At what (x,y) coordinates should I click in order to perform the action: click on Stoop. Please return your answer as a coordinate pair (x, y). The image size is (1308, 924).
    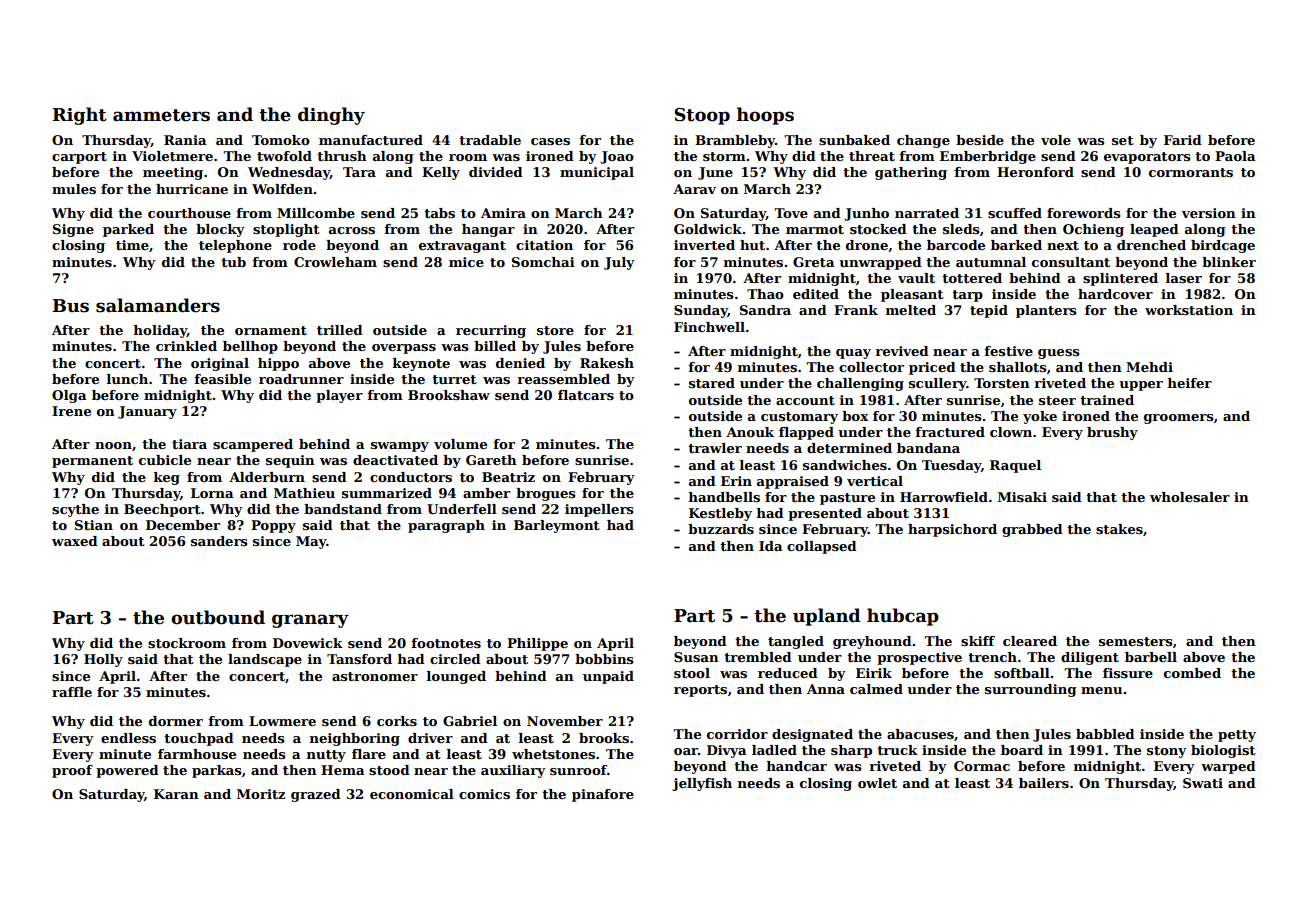
    Looking at the image, I should click on (702, 116).
